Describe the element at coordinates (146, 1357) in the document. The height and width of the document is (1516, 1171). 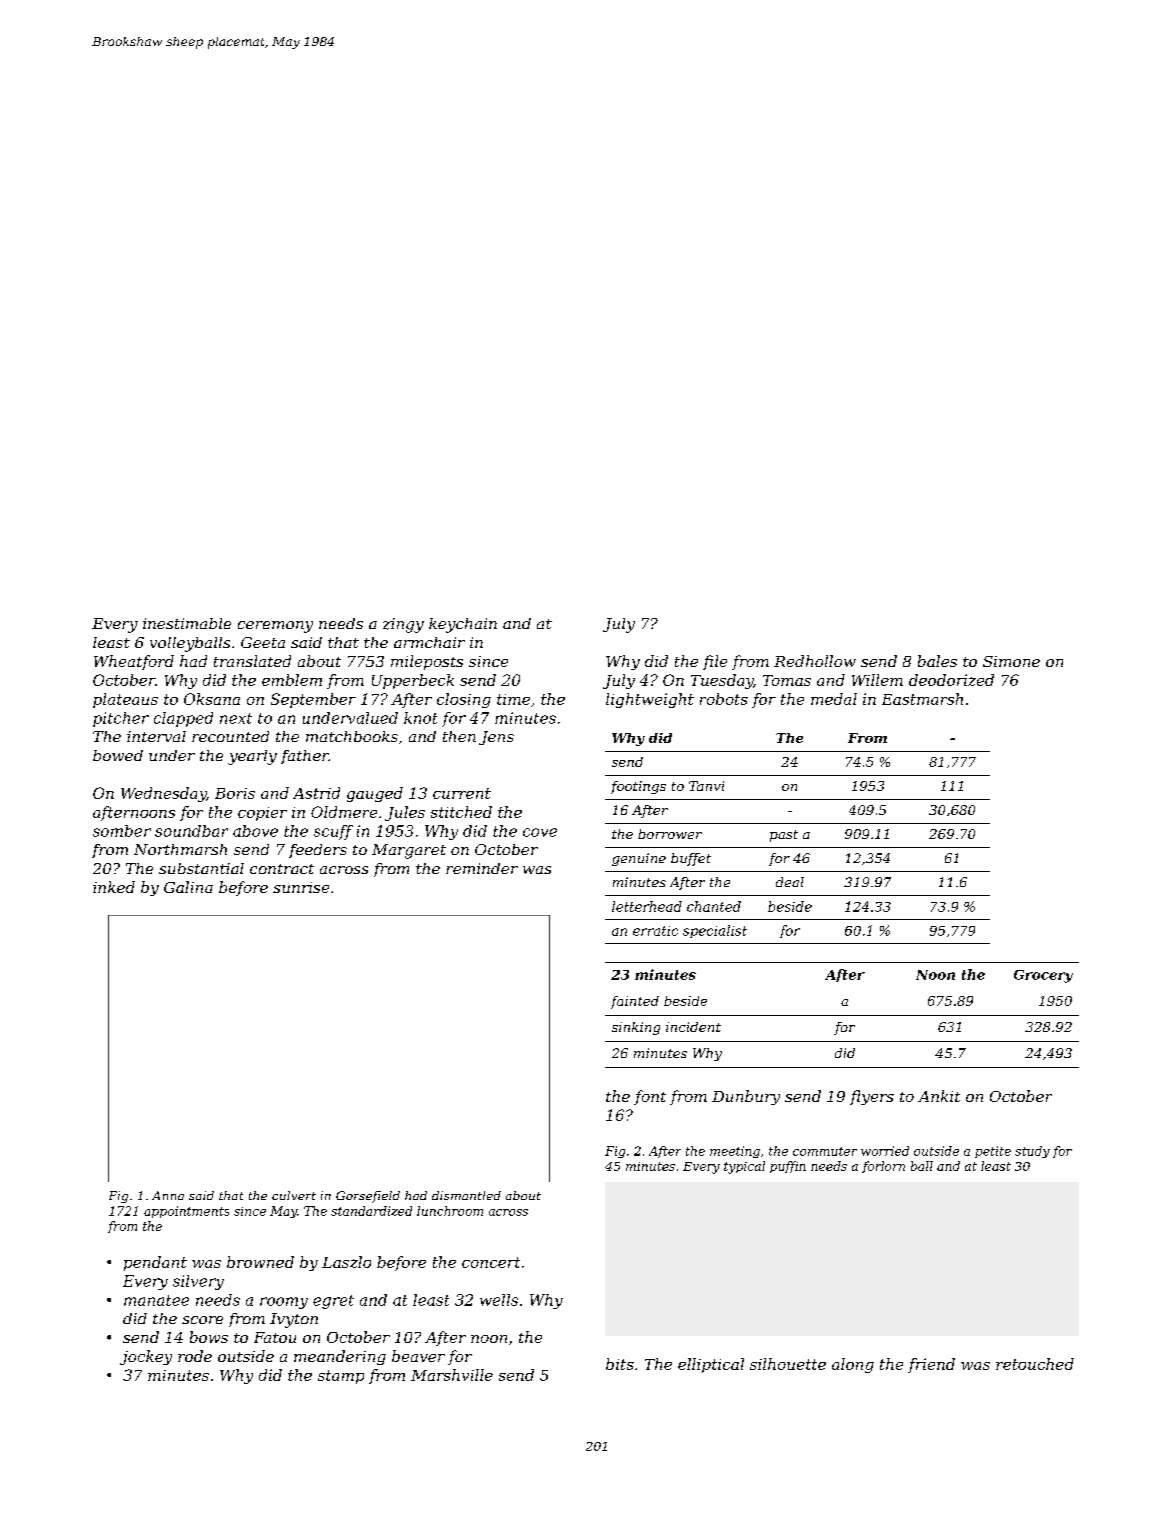
I see `jockey` at that location.
